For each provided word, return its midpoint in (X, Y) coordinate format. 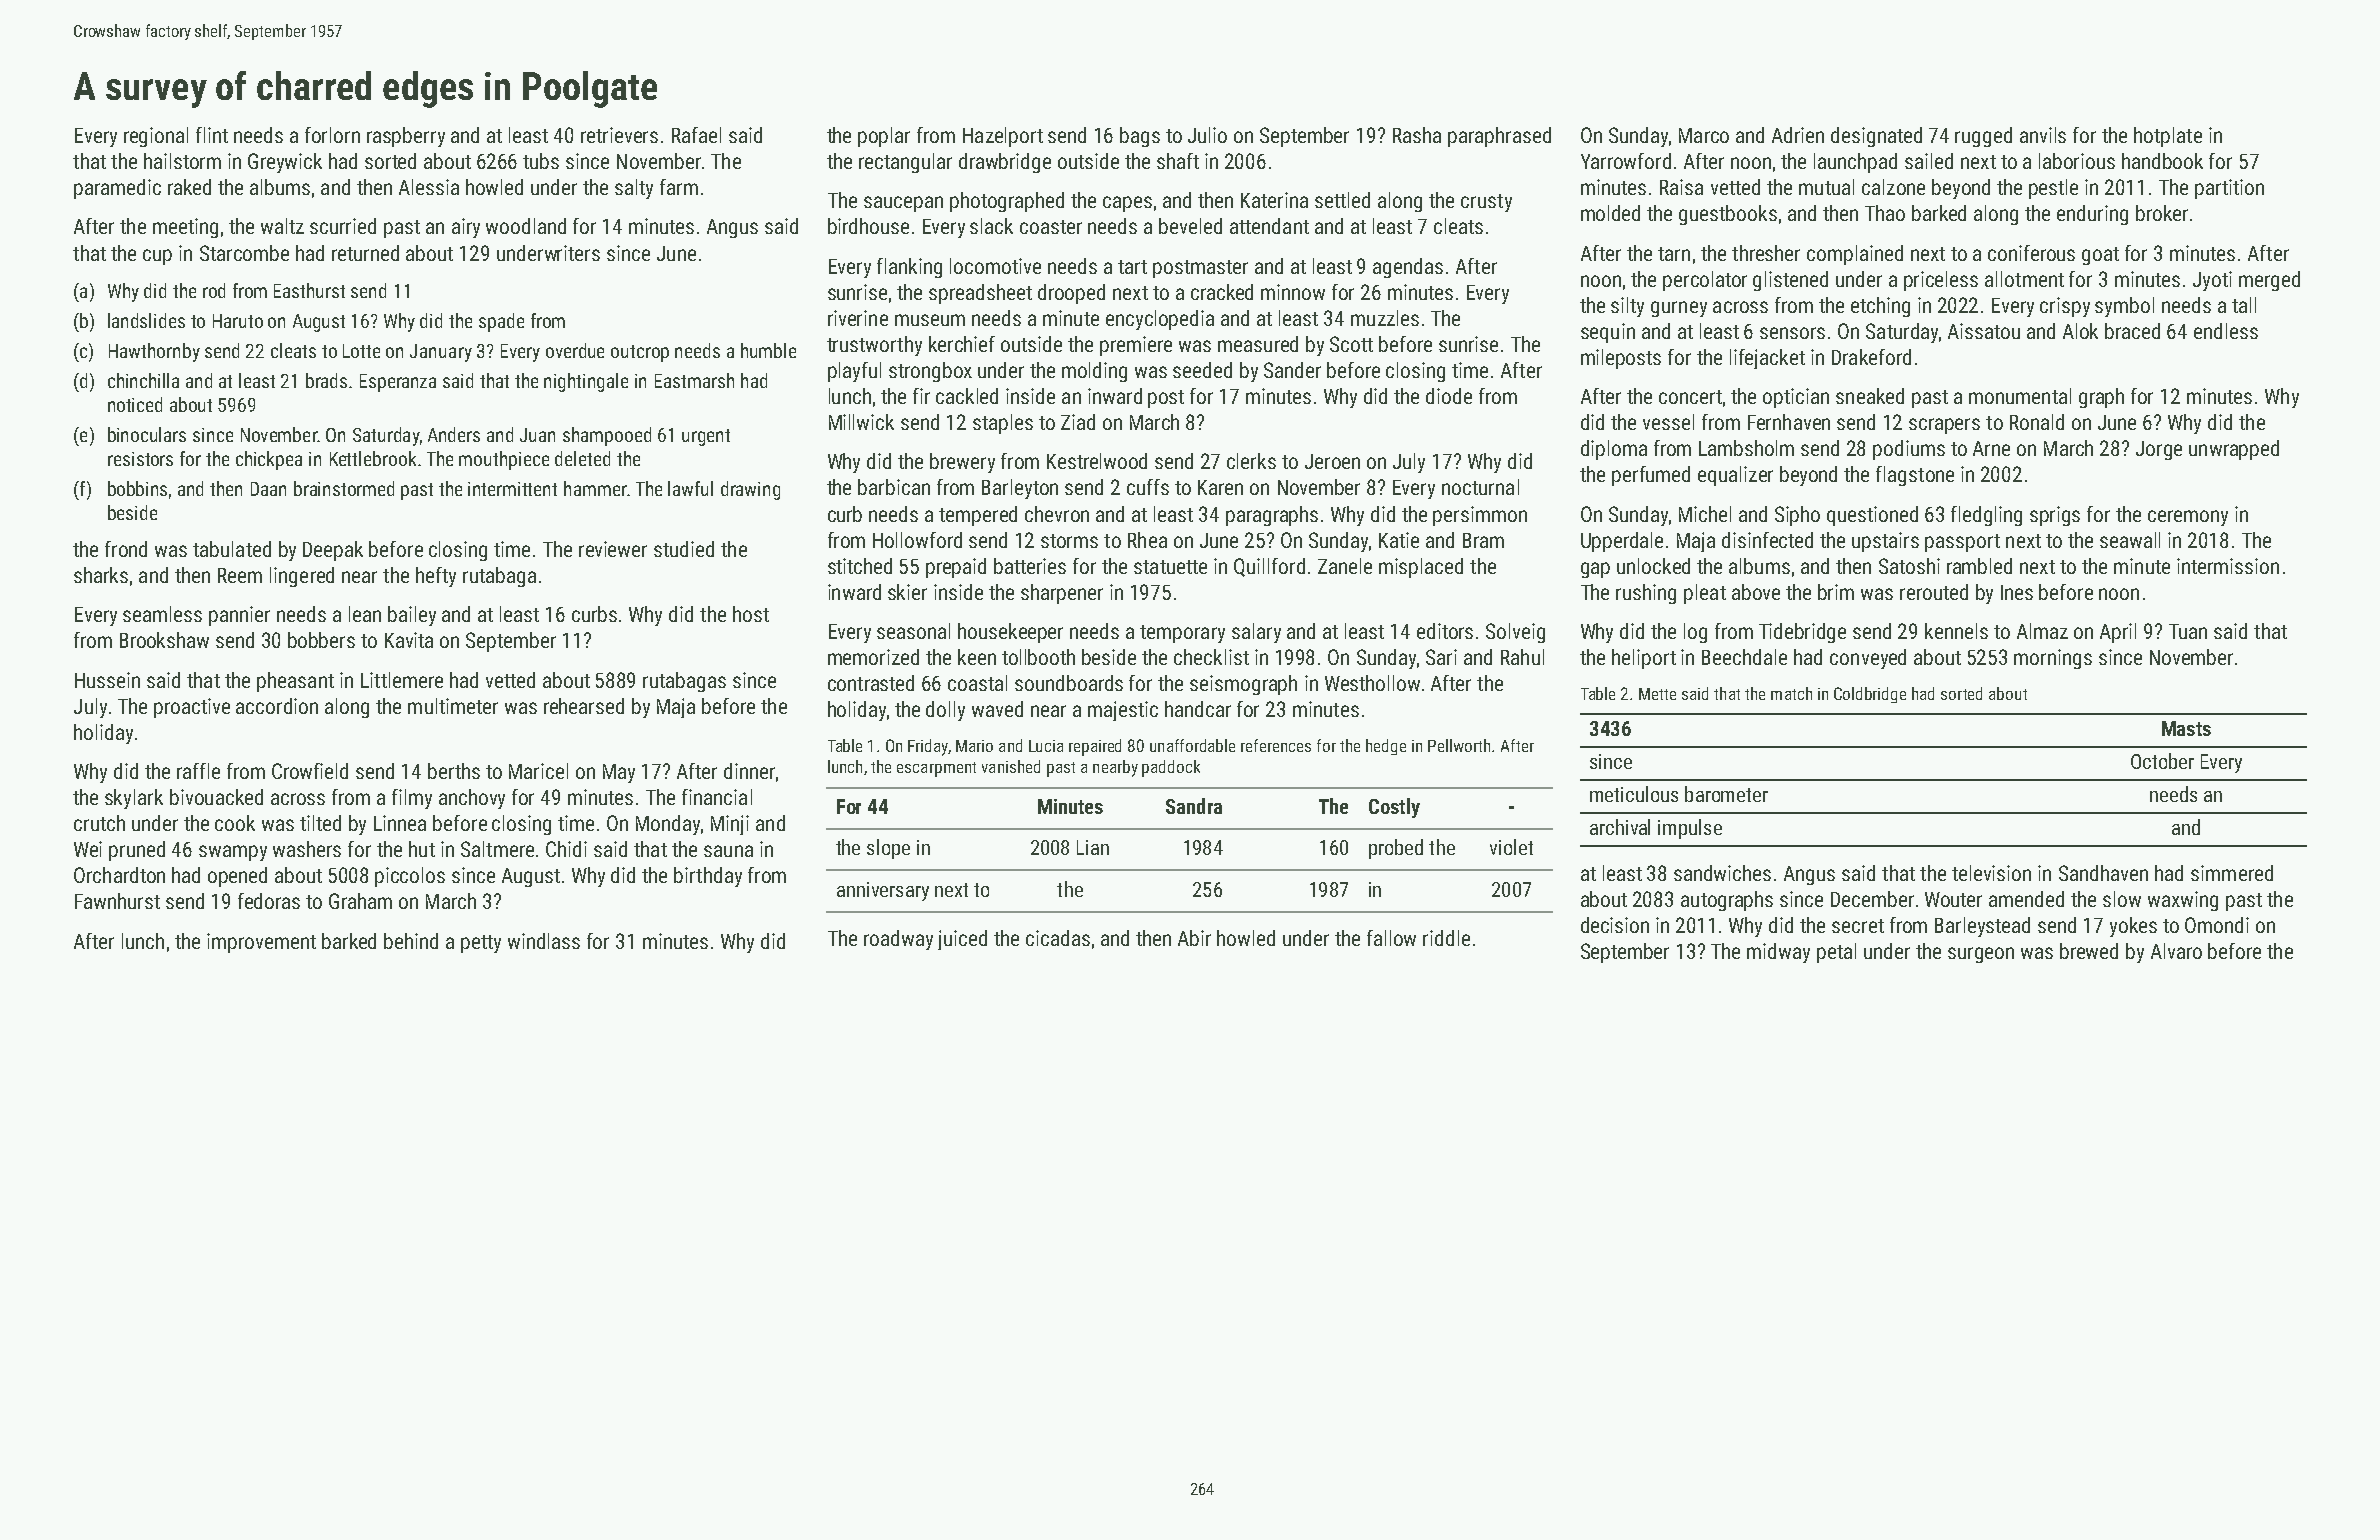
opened (237, 877)
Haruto (238, 321)
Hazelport (1003, 137)
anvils (2043, 135)
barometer (1726, 794)
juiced (962, 940)
